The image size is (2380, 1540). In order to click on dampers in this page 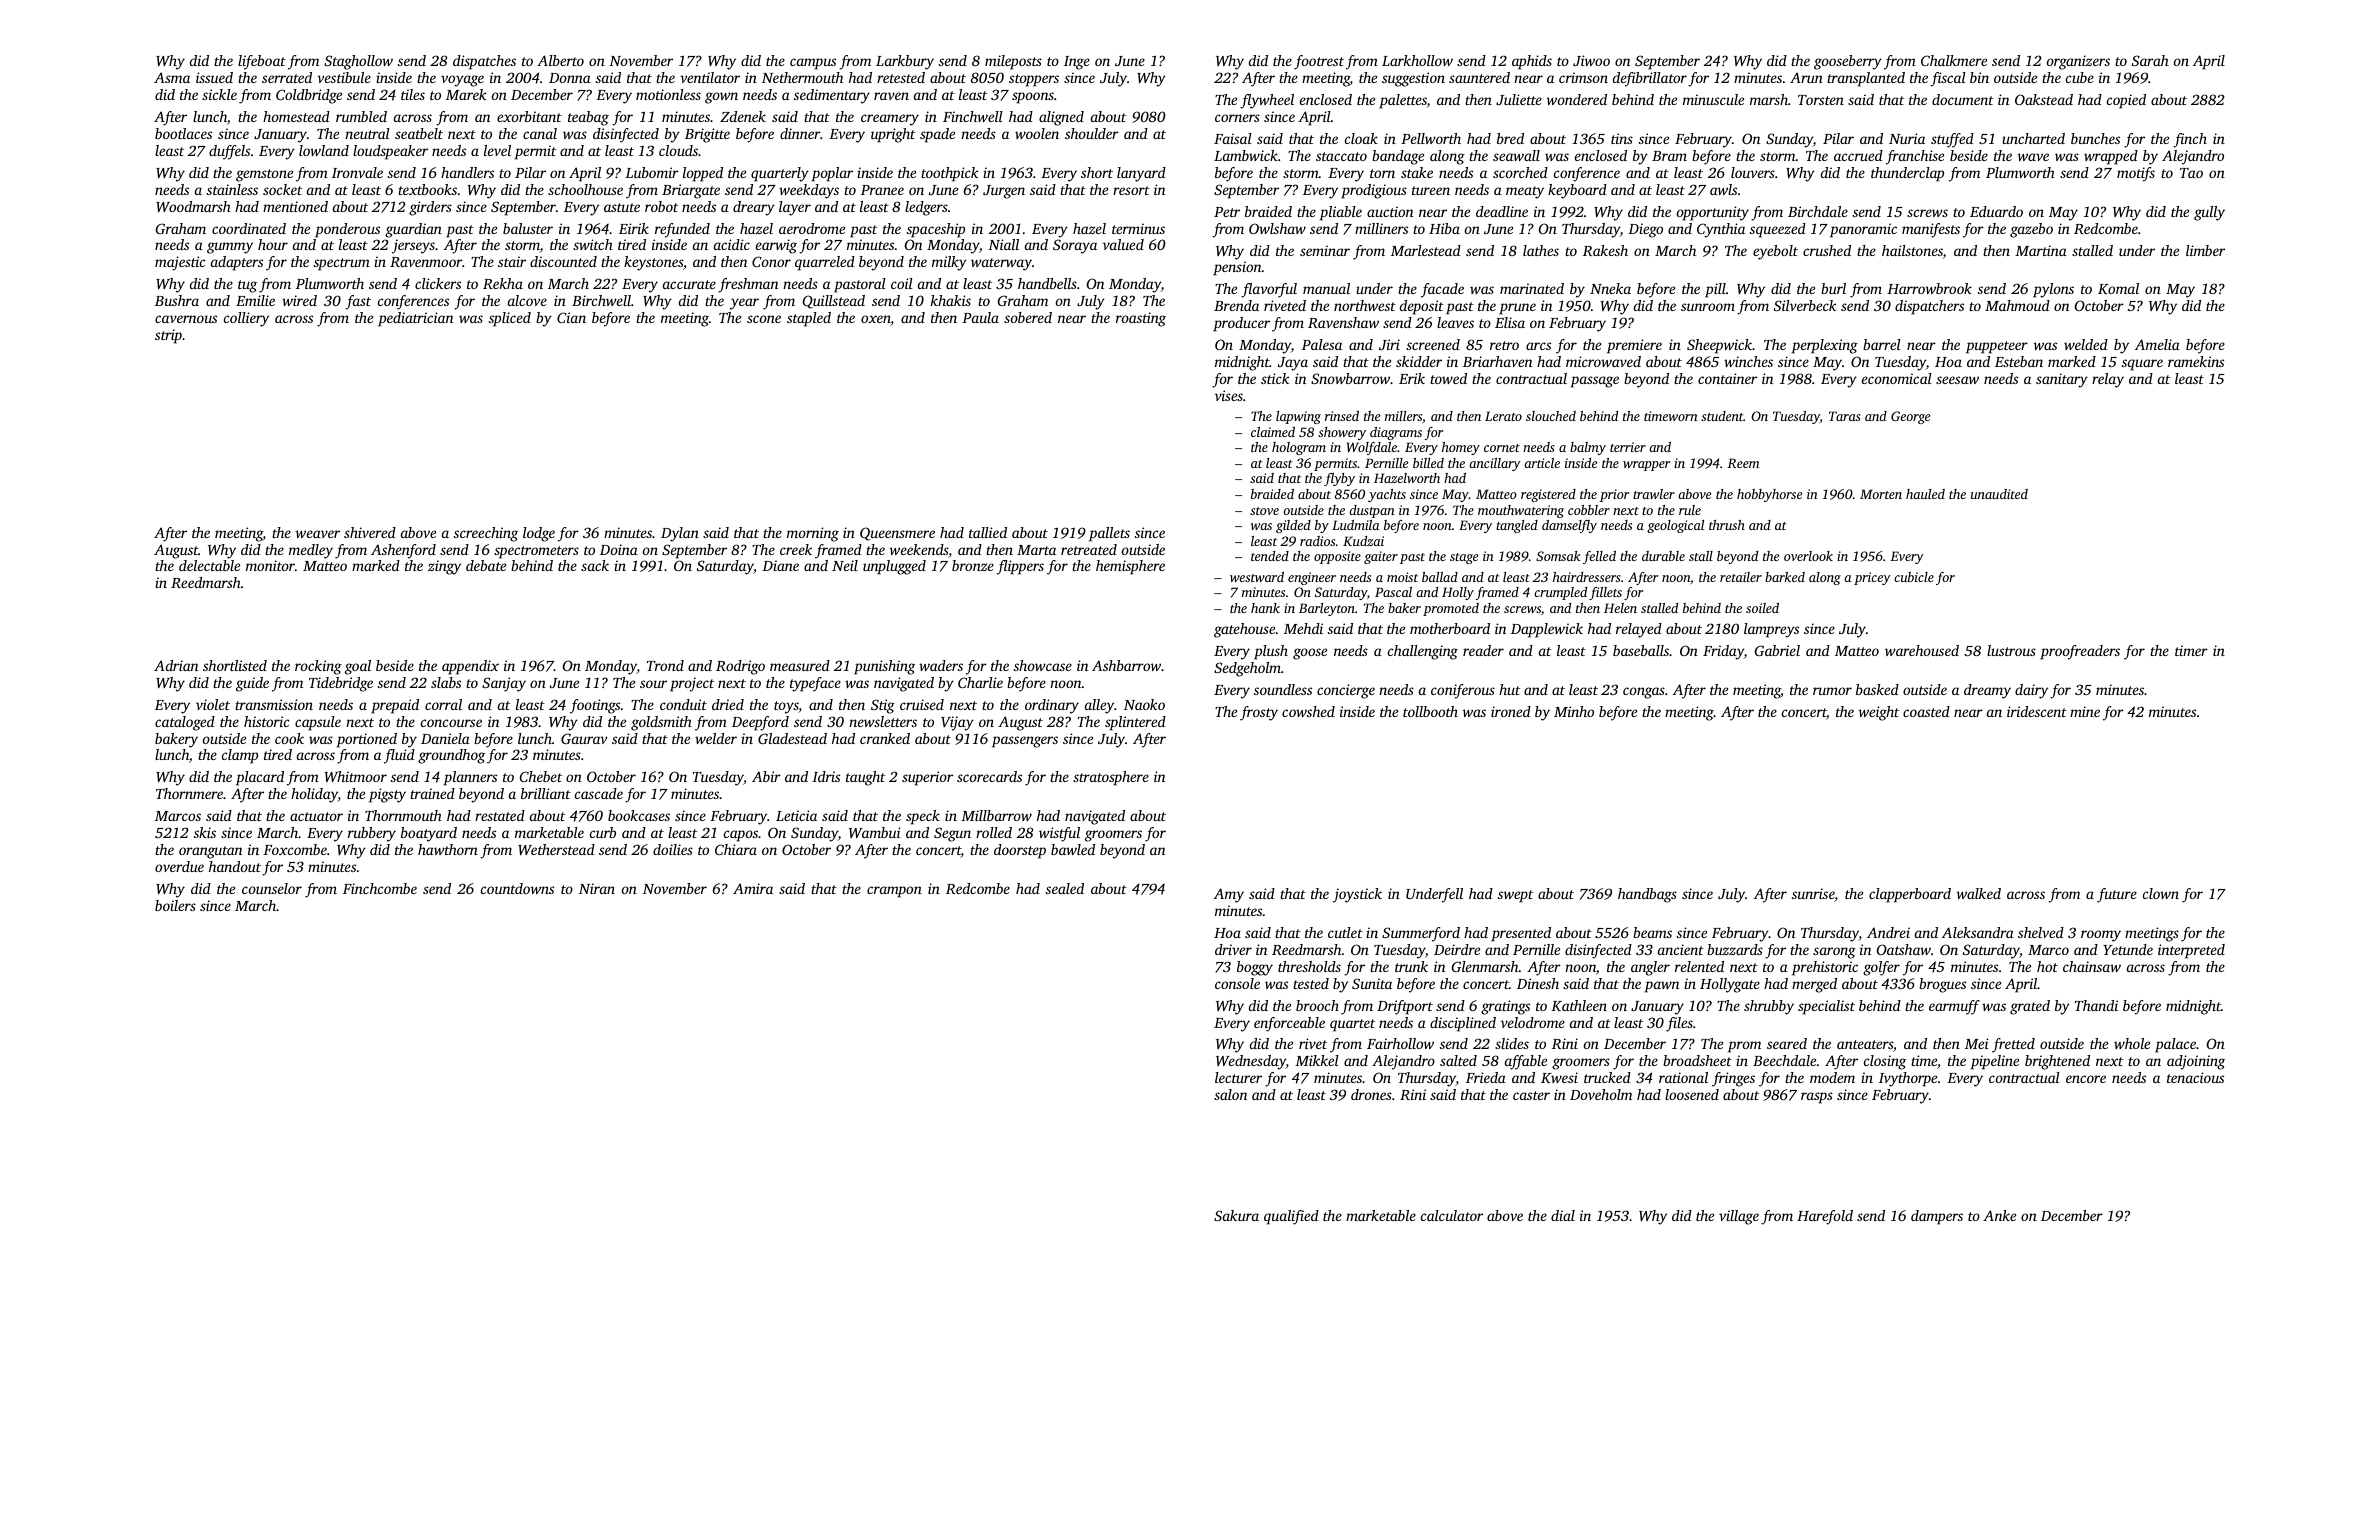, I will do `click(1937, 1217)`.
